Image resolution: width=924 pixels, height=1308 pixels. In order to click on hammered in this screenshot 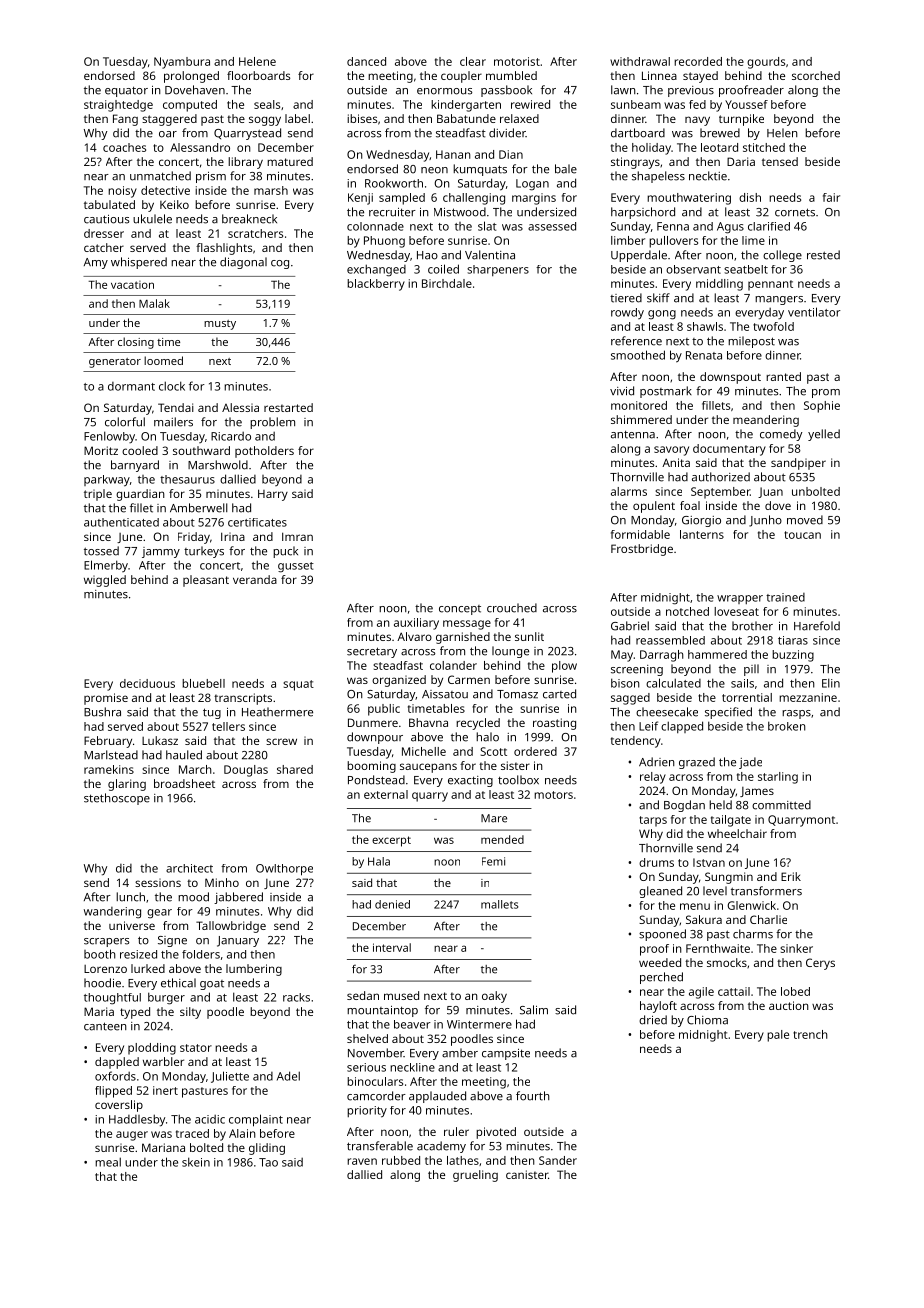, I will do `click(717, 654)`.
